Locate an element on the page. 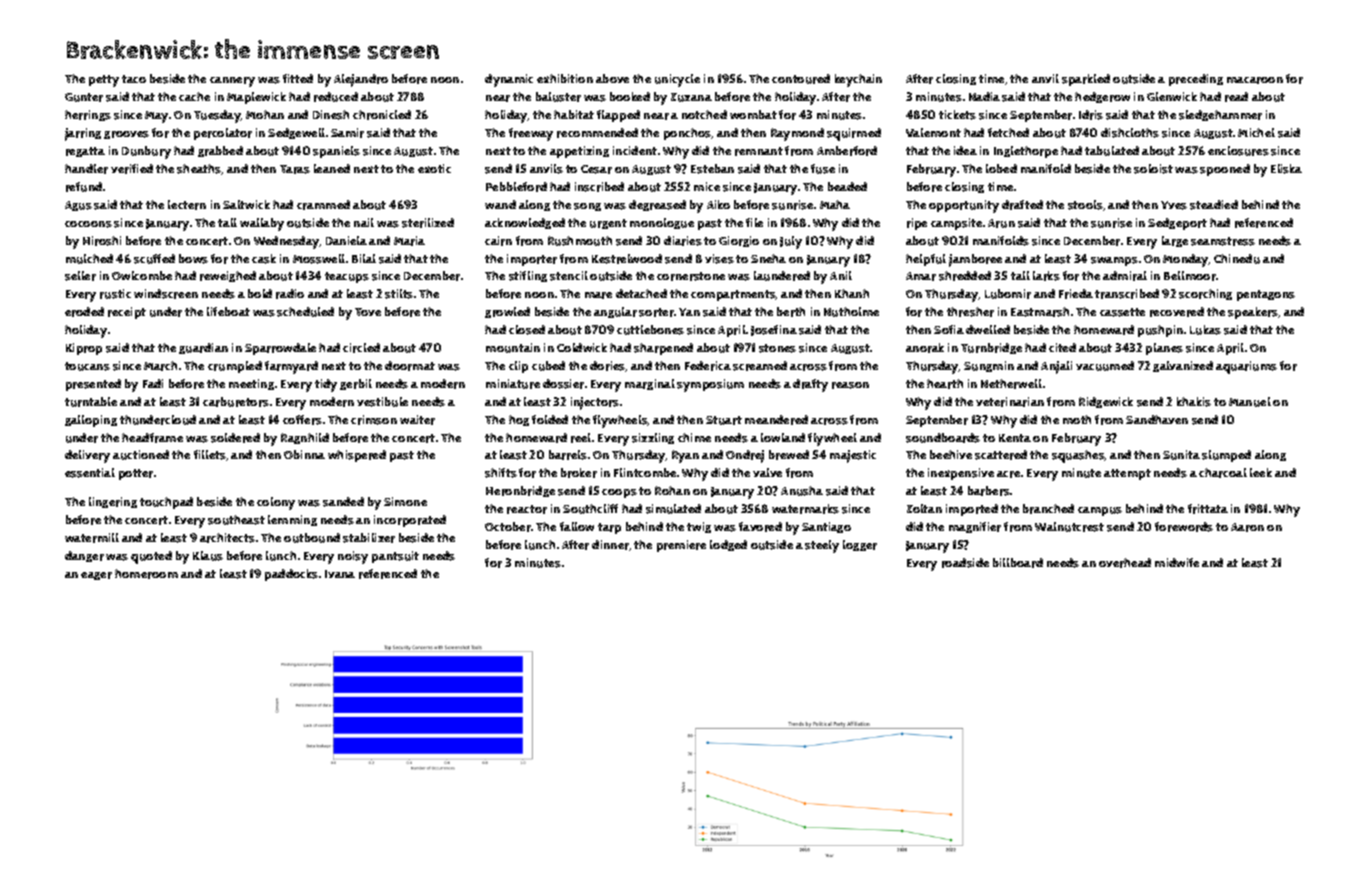 Image resolution: width=1372 pixels, height=887 pixels. macaroon is located at coordinates (1255, 80).
